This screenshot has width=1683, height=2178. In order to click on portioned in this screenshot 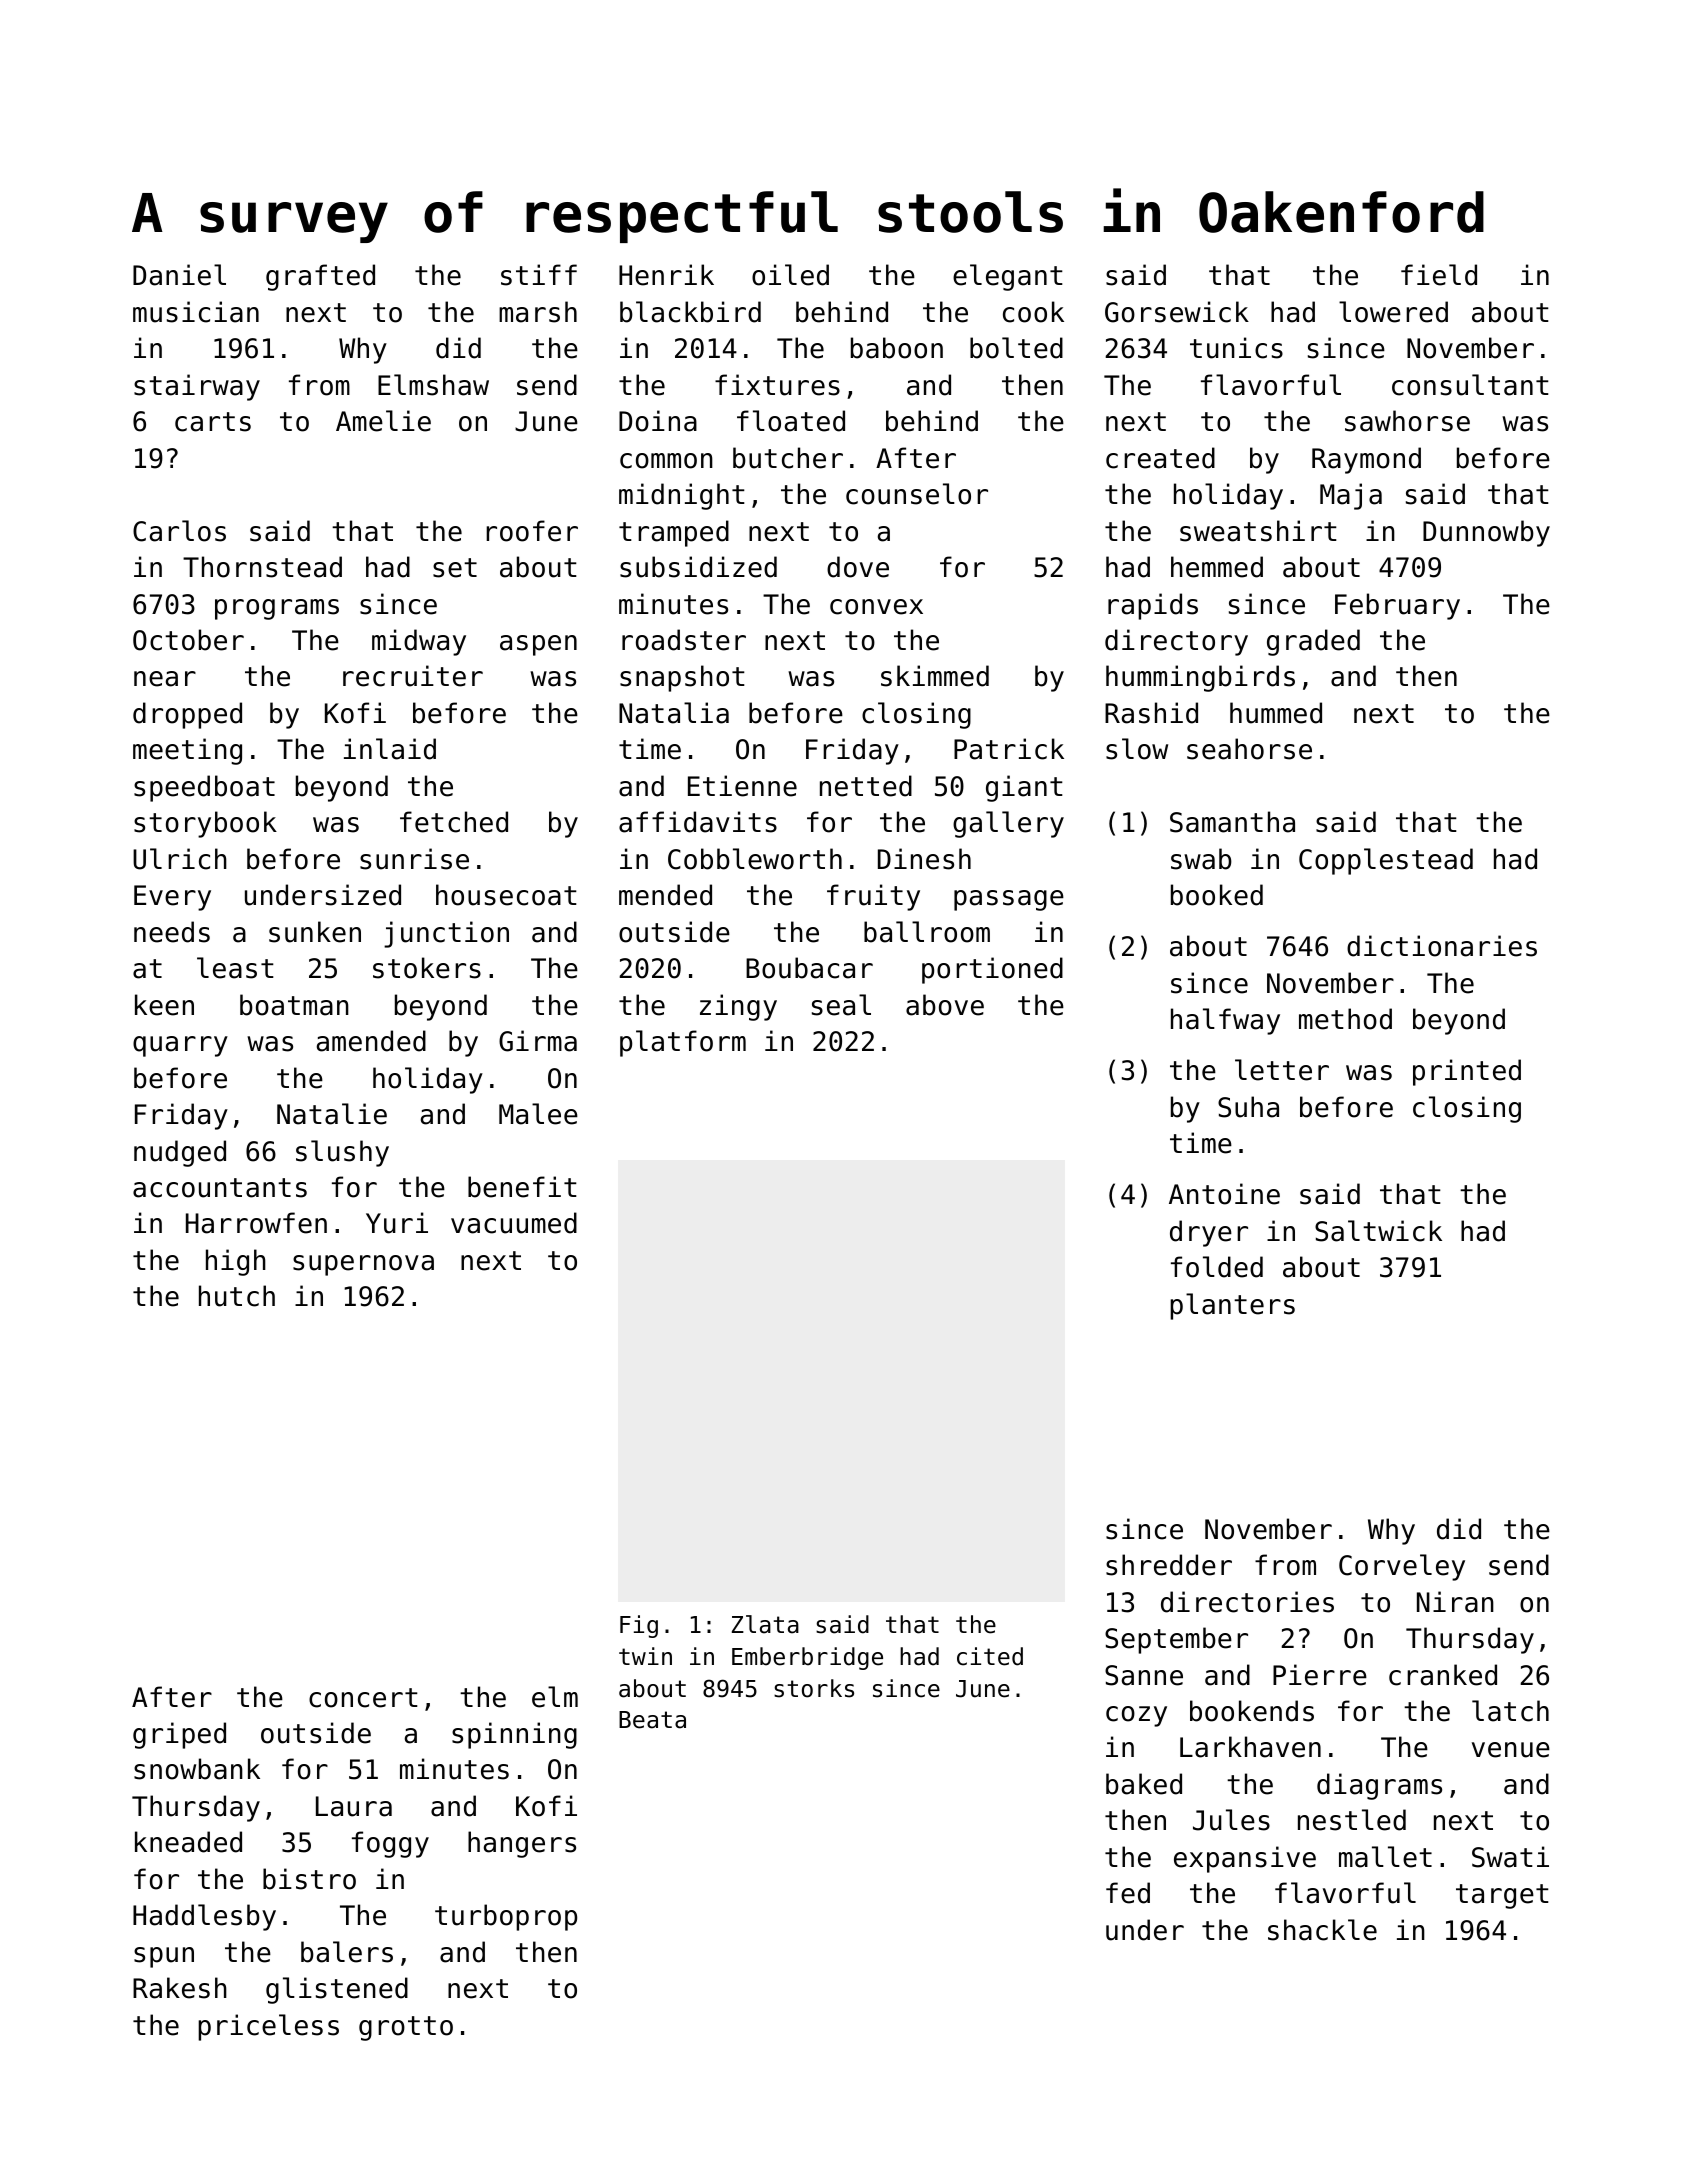, I will do `click(992, 970)`.
